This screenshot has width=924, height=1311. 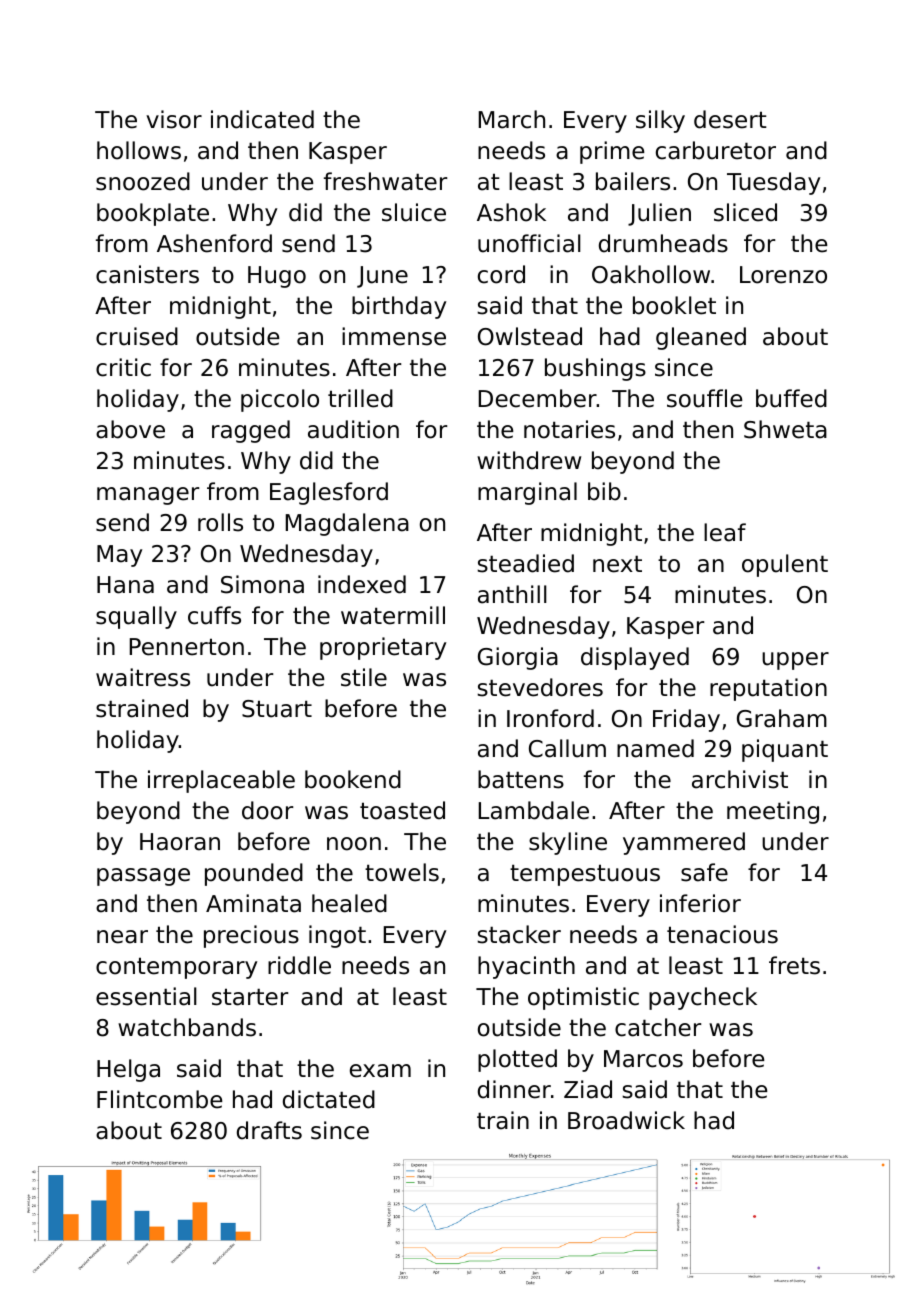 I want to click on Ironford, so click(x=550, y=718).
